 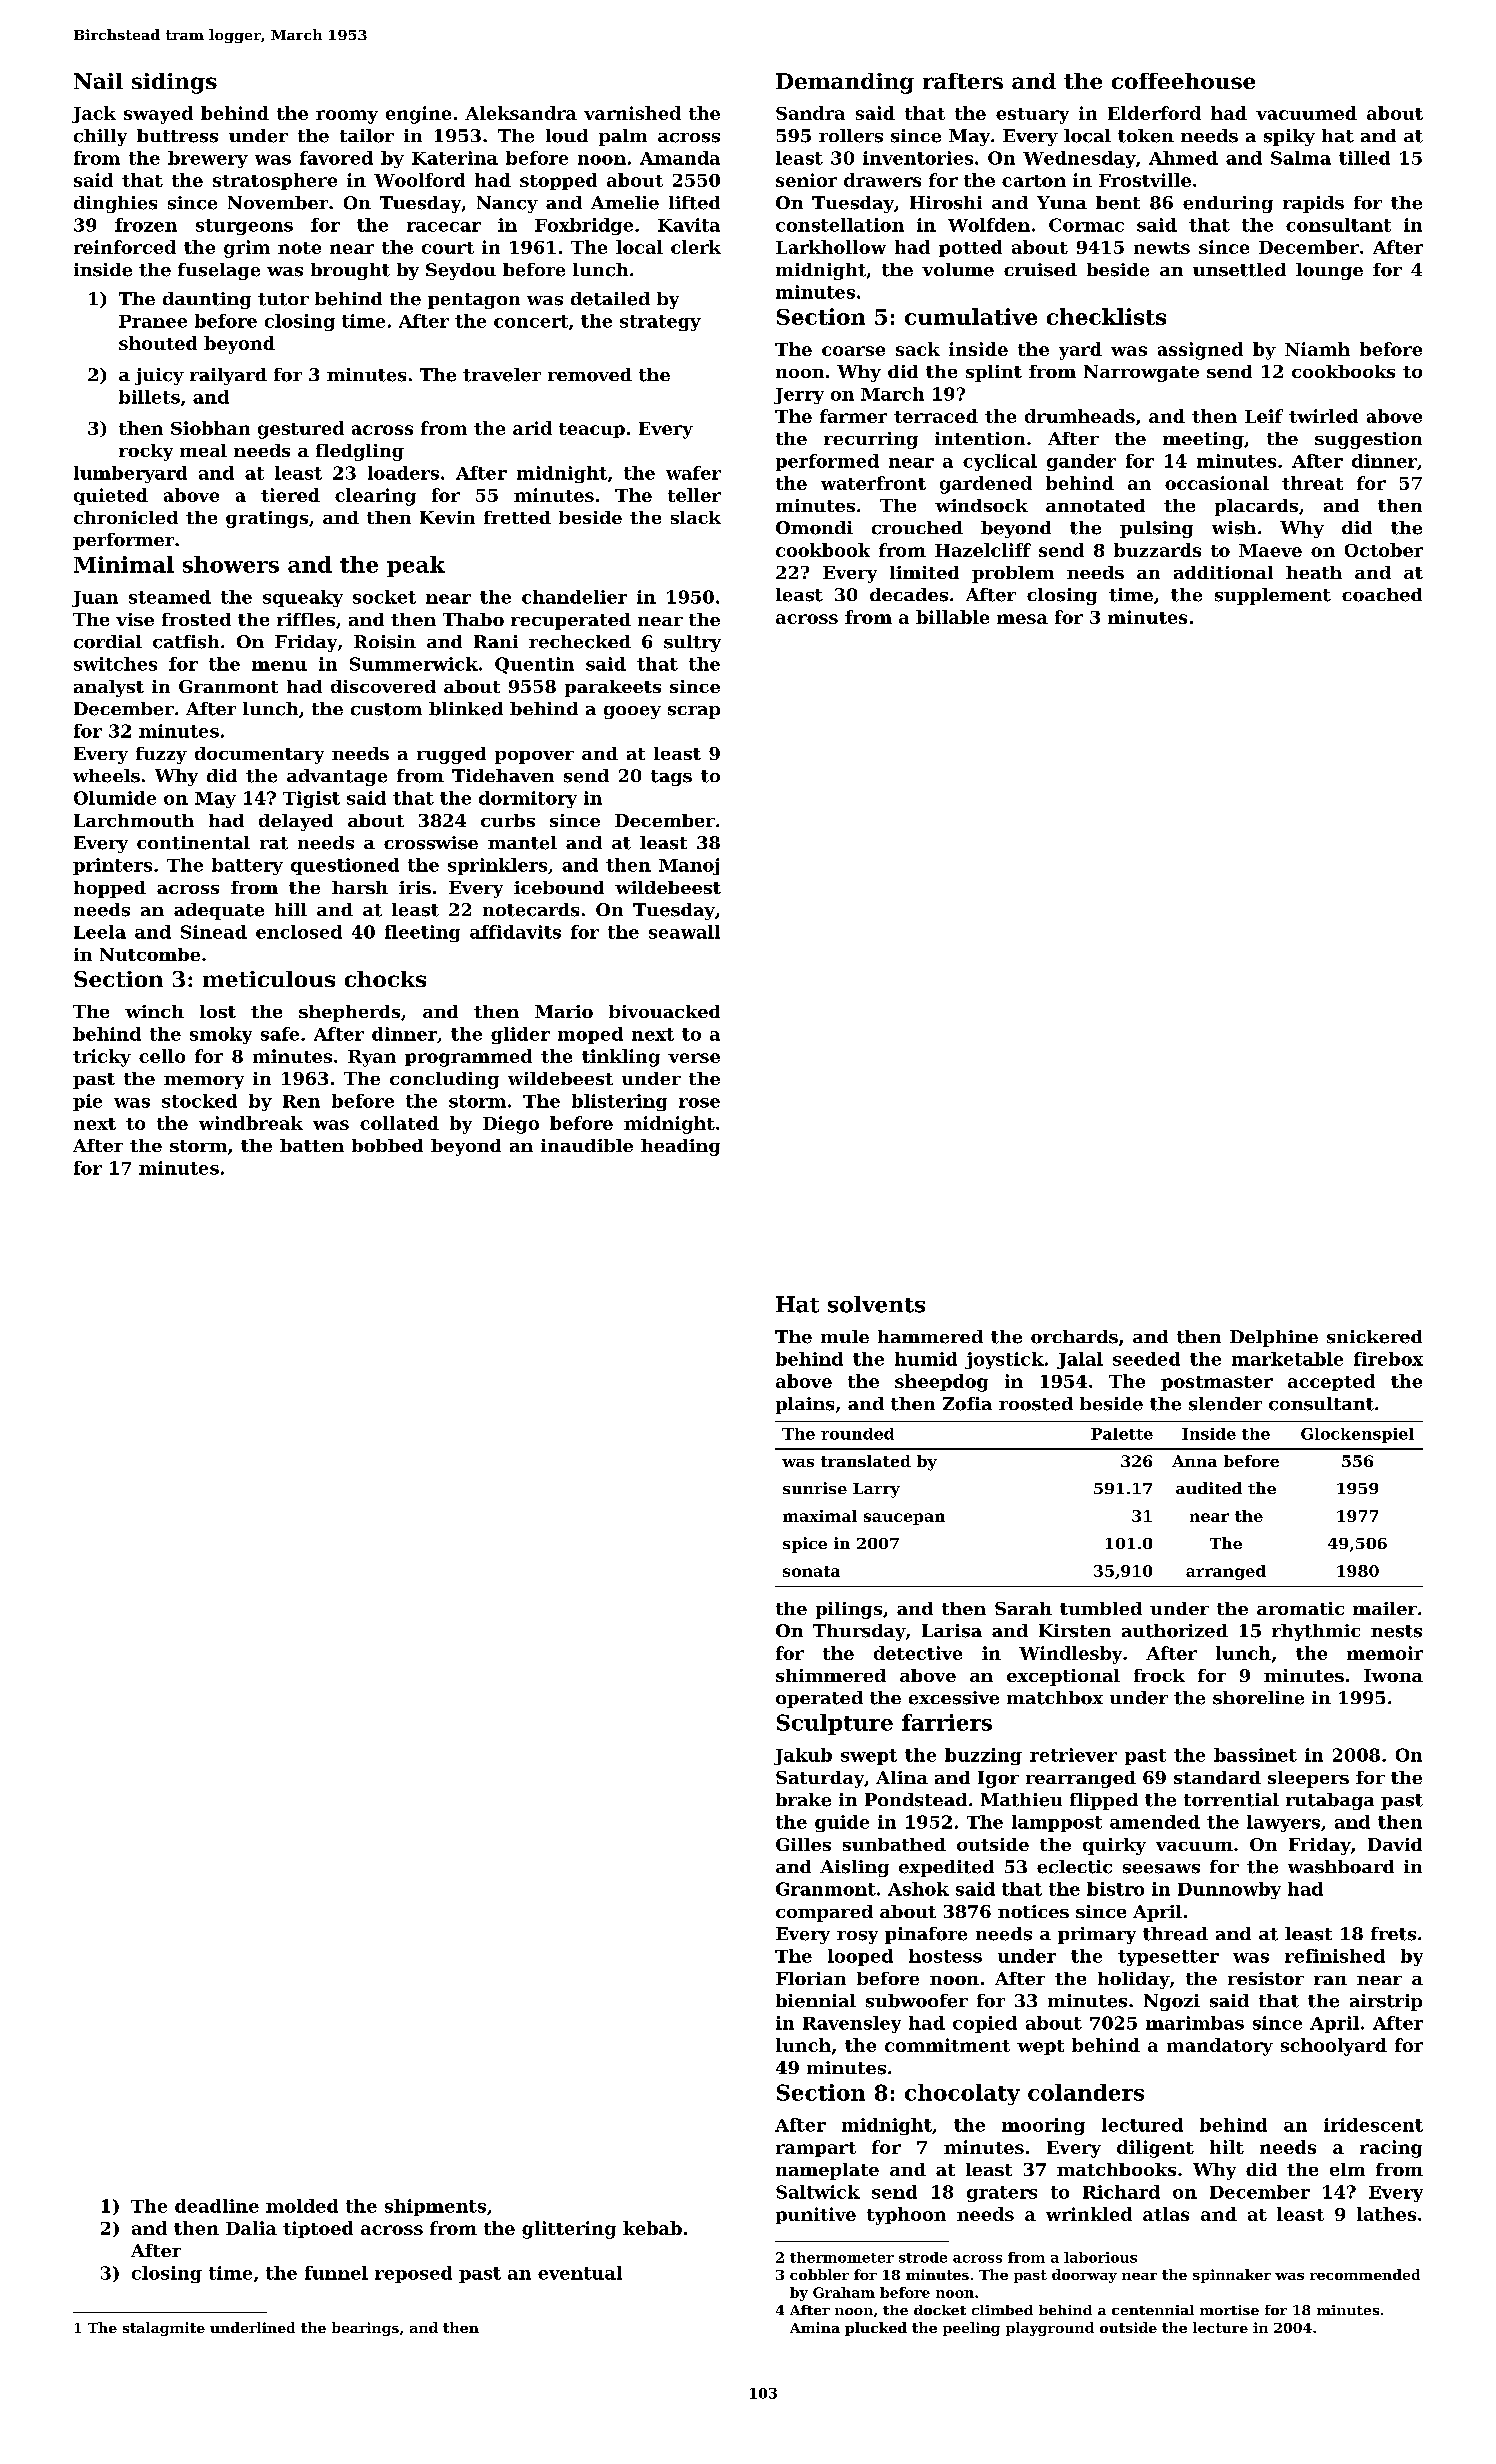 I want to click on seawall, so click(x=684, y=932).
